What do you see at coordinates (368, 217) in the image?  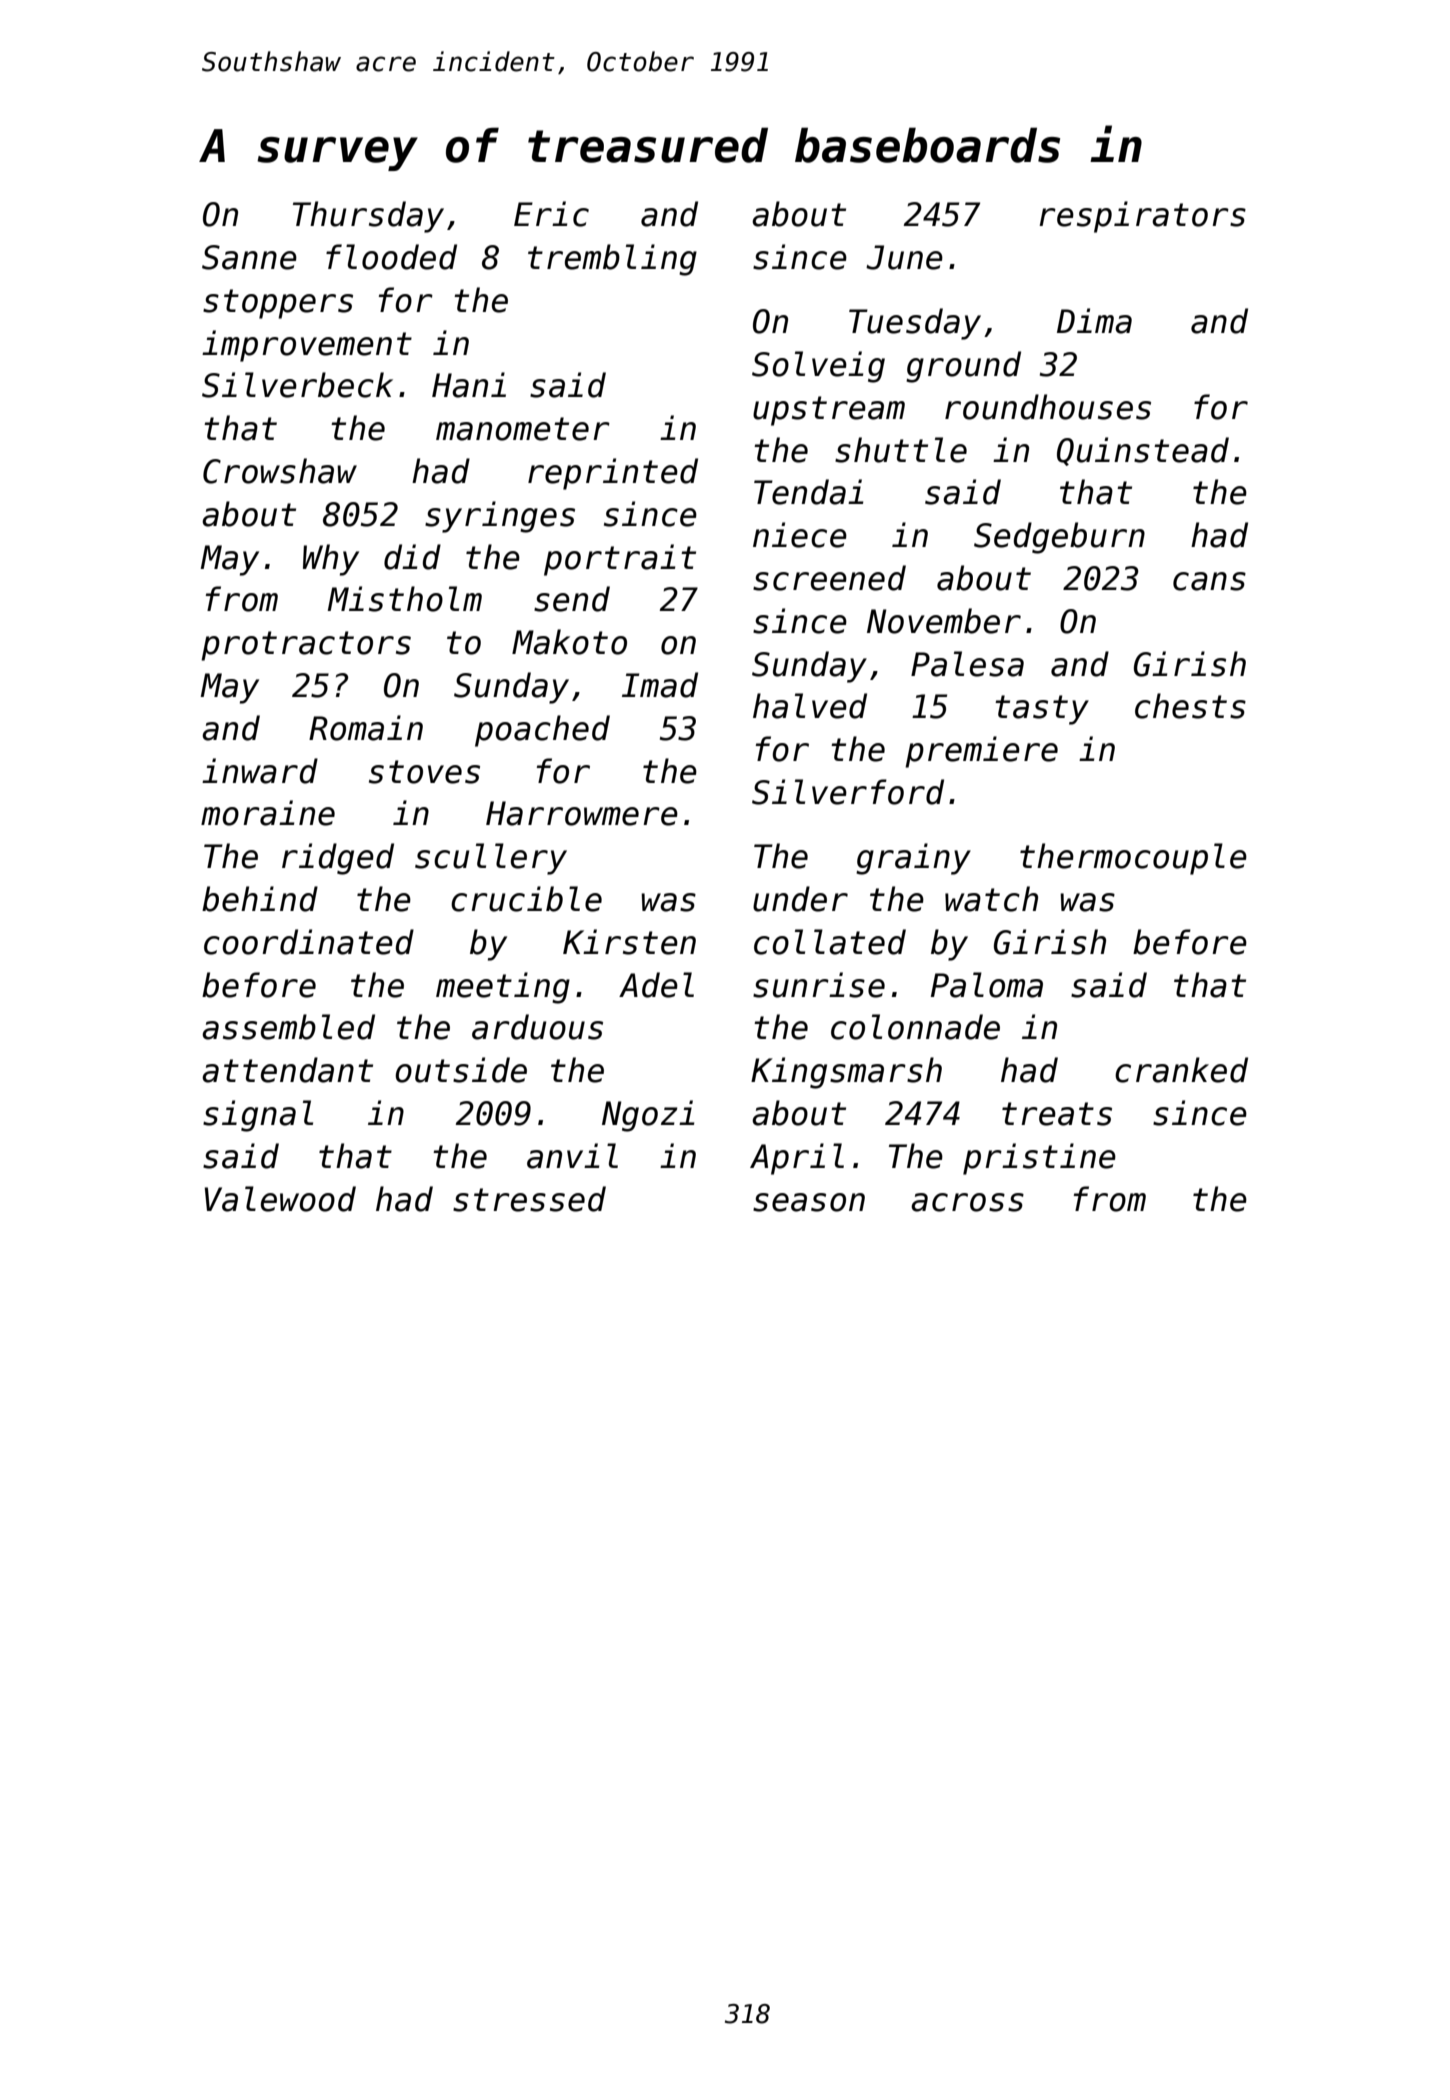 I see `Thursday` at bounding box center [368, 217].
